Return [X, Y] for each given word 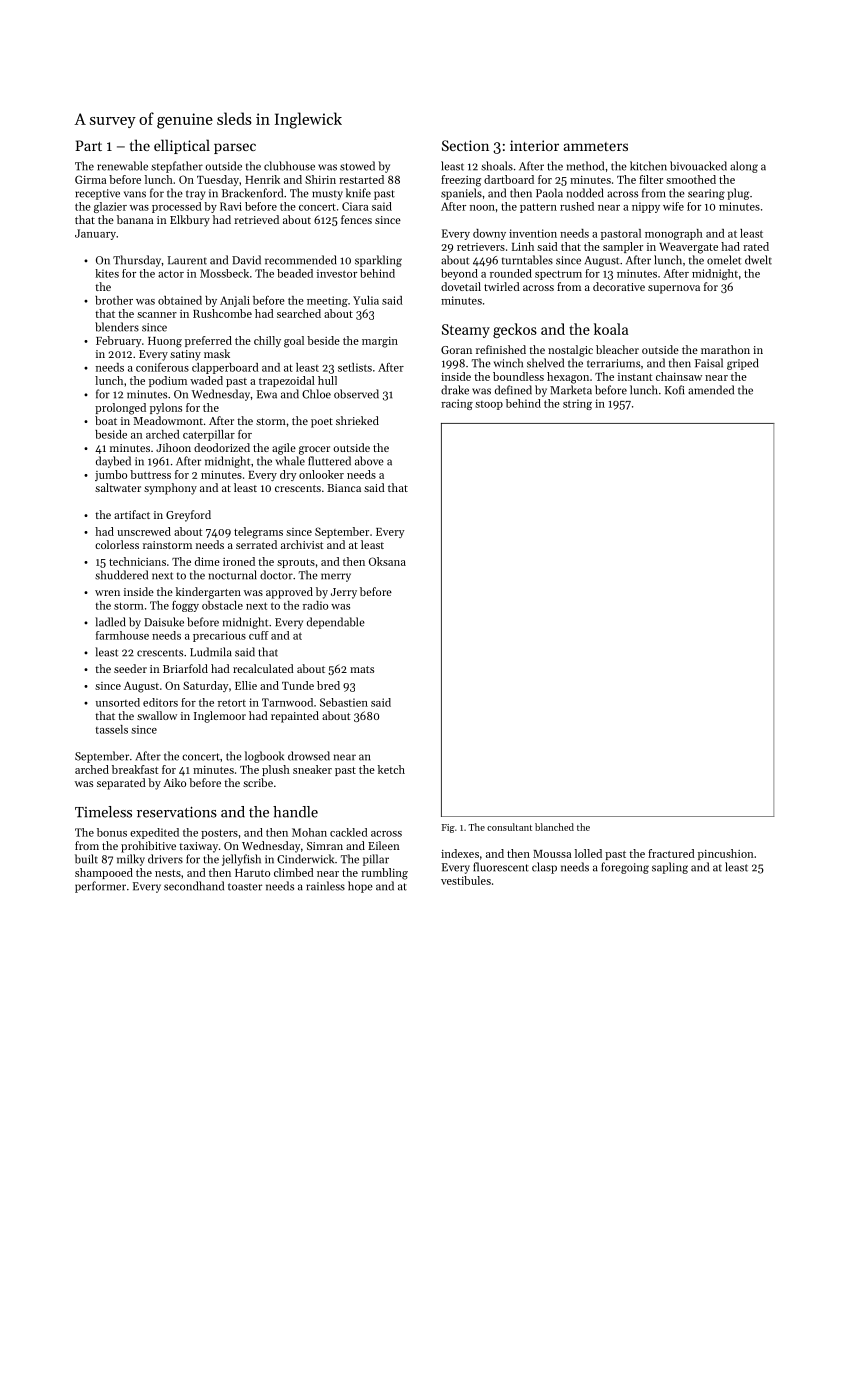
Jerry [344, 593]
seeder [130, 668]
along [744, 167]
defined [513, 390]
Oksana [387, 561]
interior [534, 145]
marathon [725, 349]
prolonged [120, 409]
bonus [112, 832]
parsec [235, 148]
